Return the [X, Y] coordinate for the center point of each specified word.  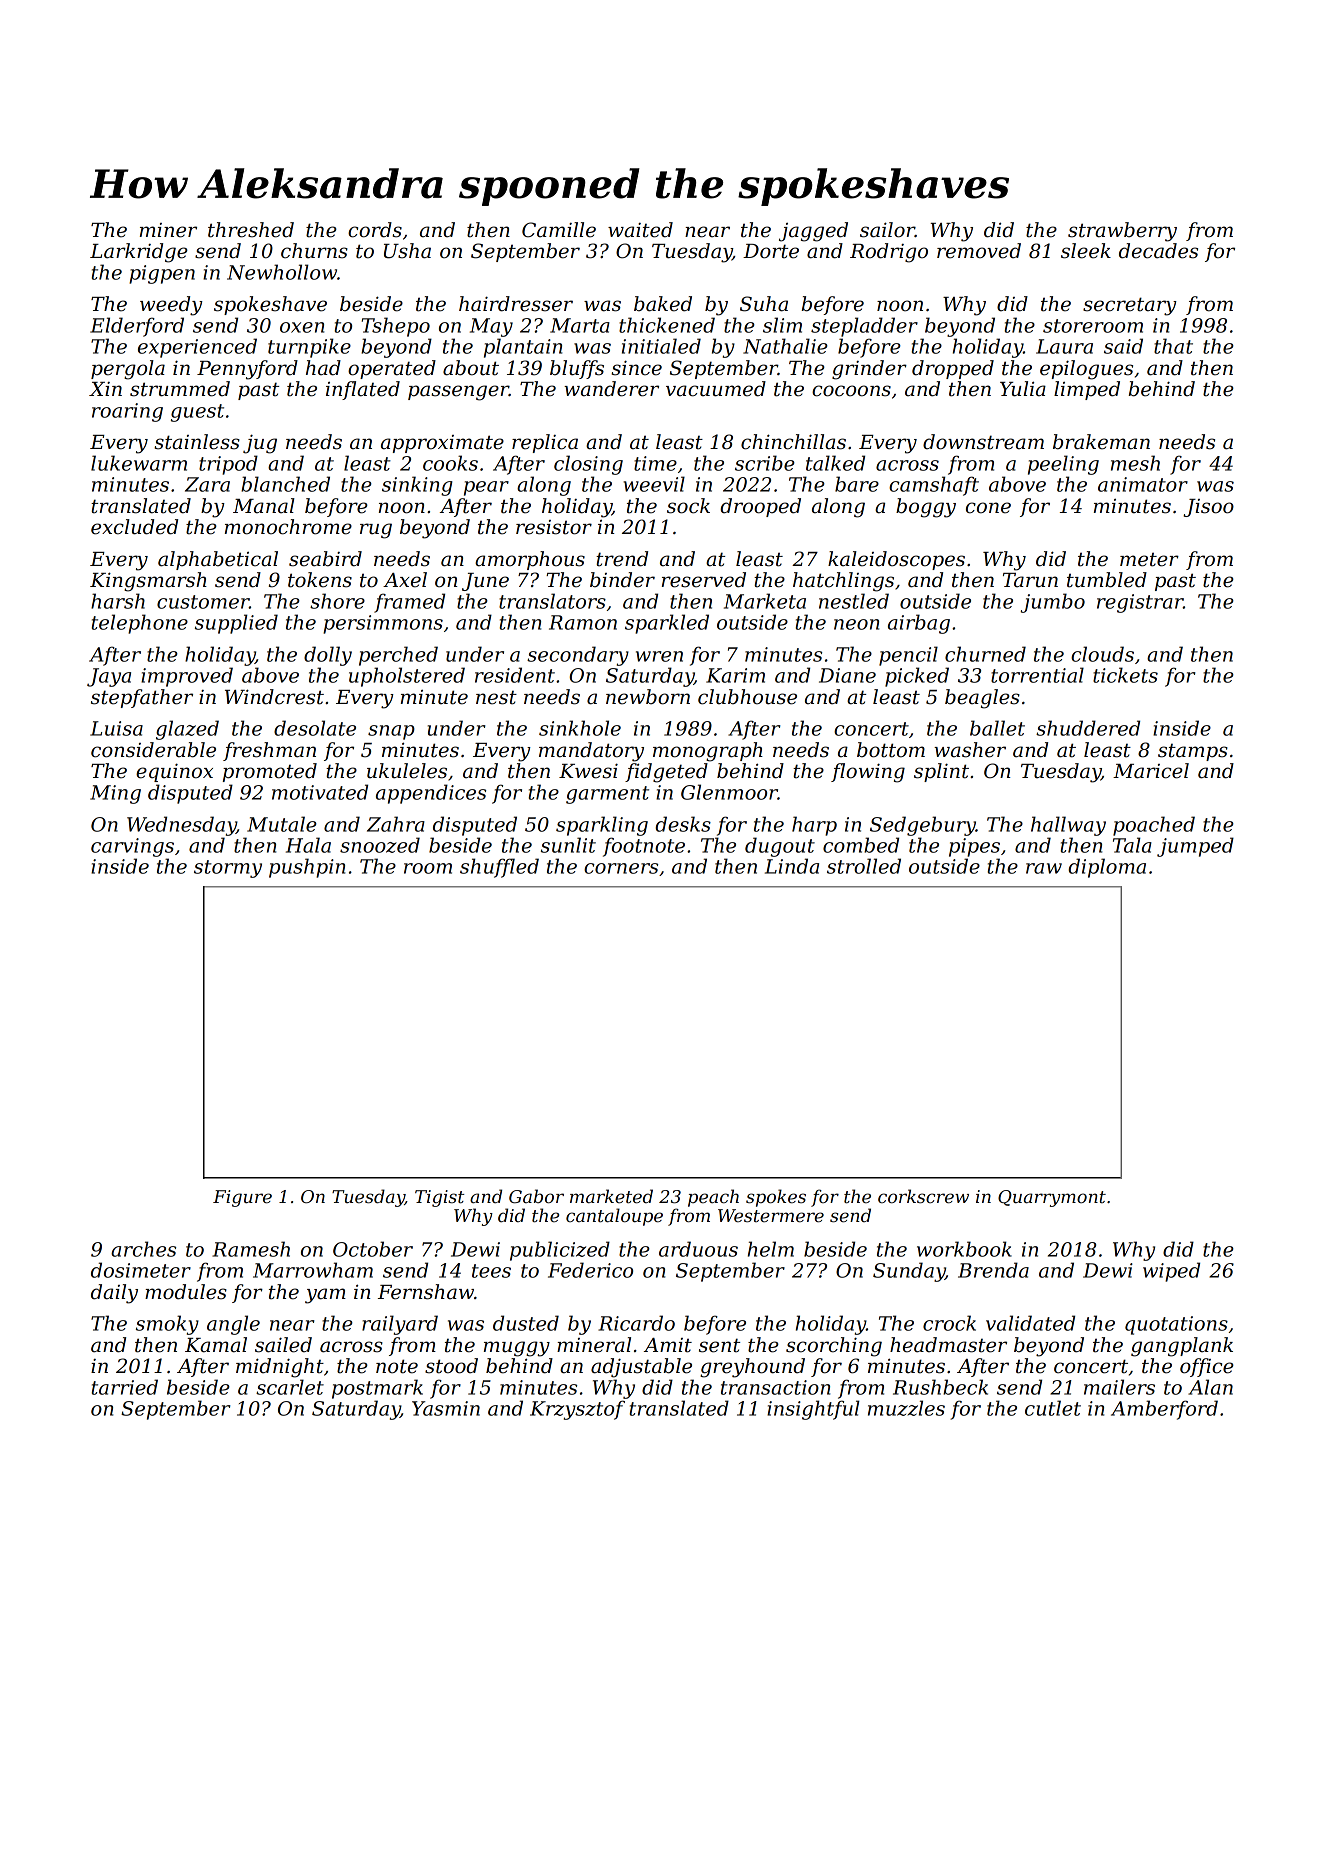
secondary [578, 656]
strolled [864, 866]
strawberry [1122, 232]
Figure [242, 1198]
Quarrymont [1052, 1198]
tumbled [1107, 580]
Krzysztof [577, 1410]
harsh [118, 601]
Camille [559, 230]
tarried [125, 1387]
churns [314, 251]
